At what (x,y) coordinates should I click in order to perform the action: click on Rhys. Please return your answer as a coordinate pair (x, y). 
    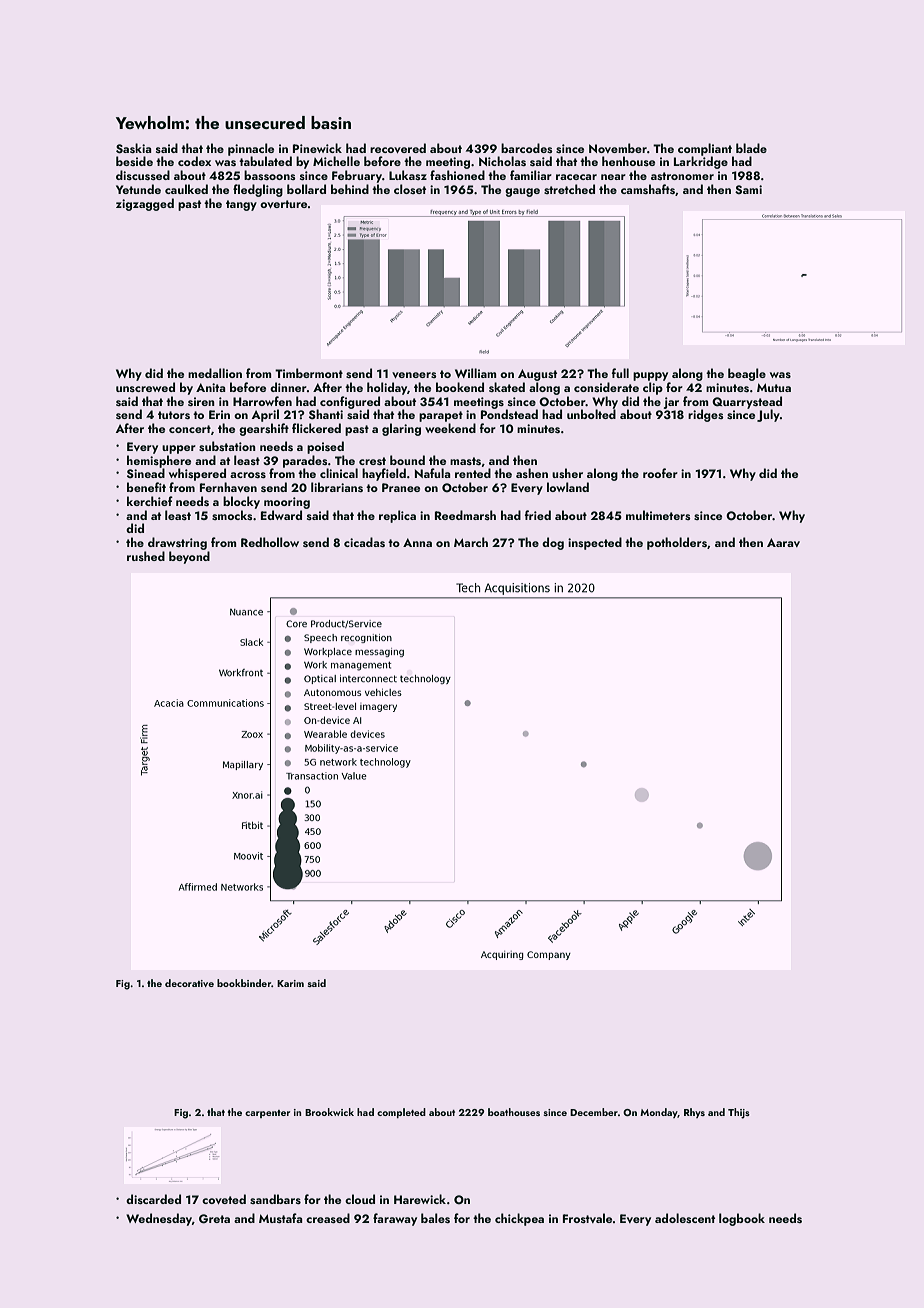
    Looking at the image, I should click on (694, 1113).
